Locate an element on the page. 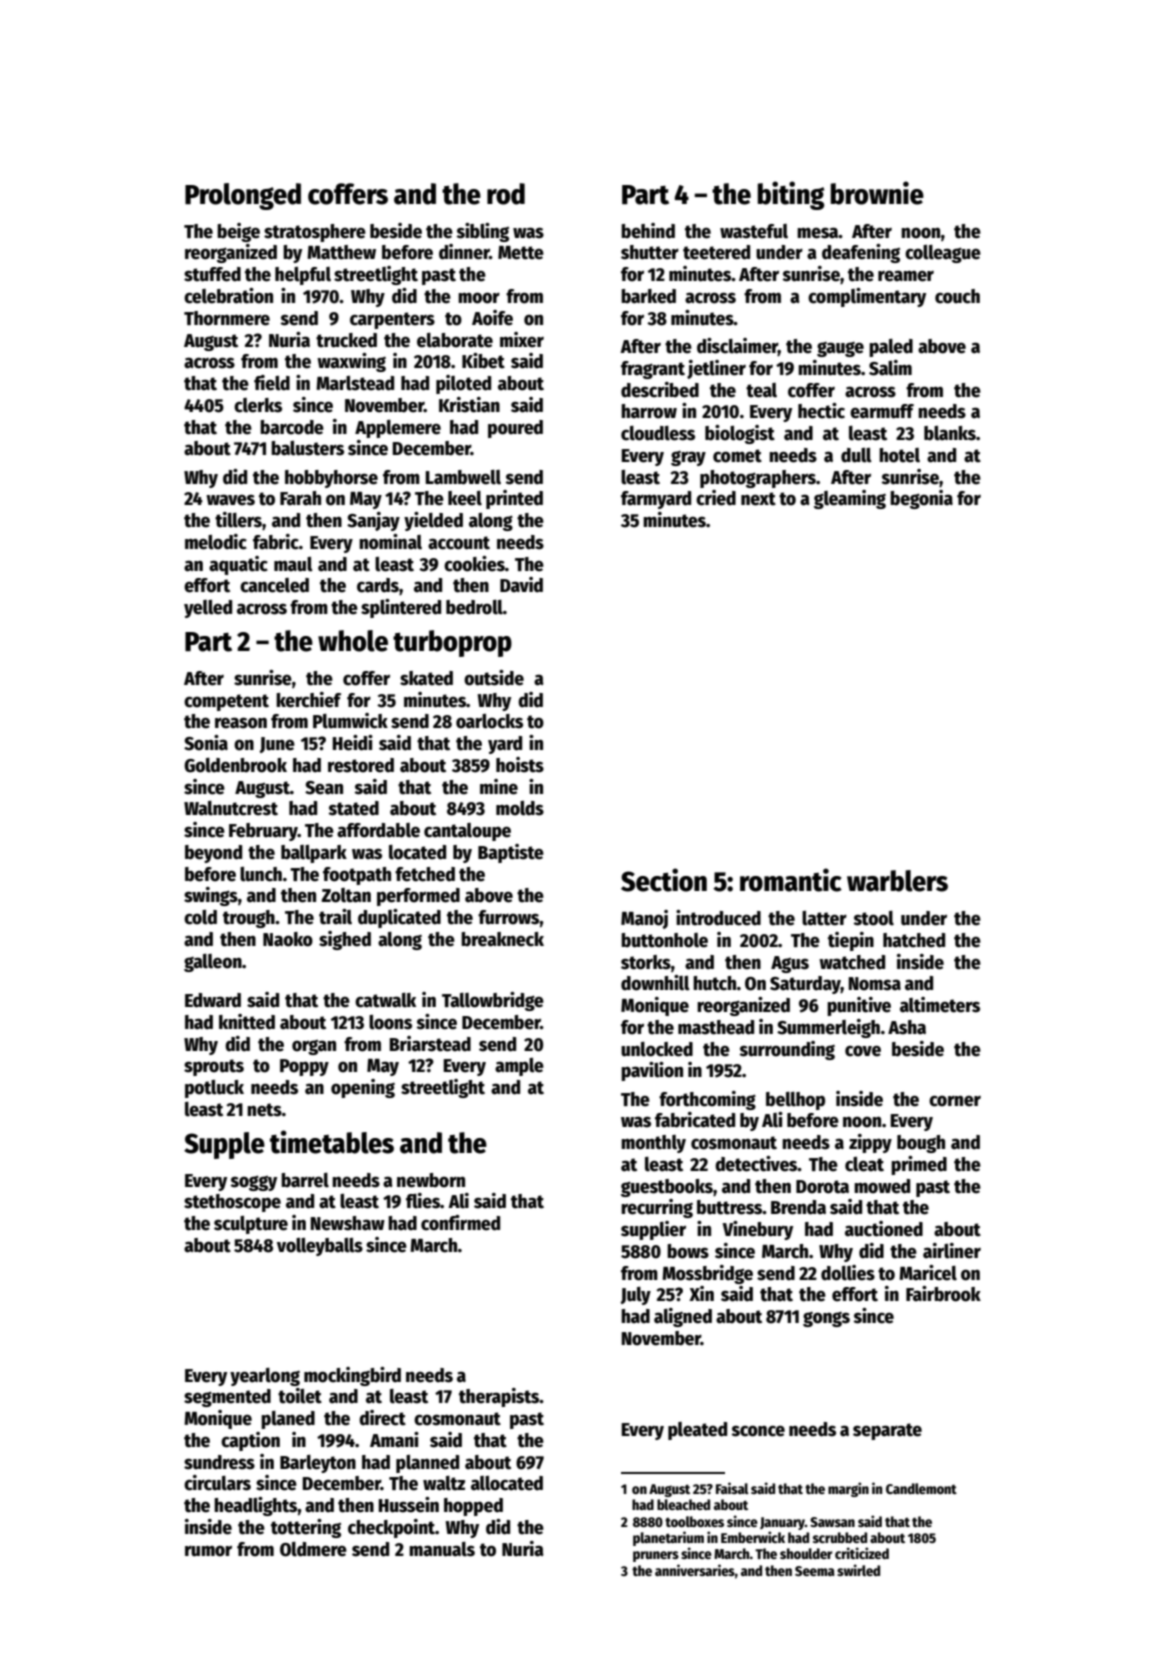 The width and height of the image is (1165, 1654). confirmed is located at coordinates (460, 1223).
